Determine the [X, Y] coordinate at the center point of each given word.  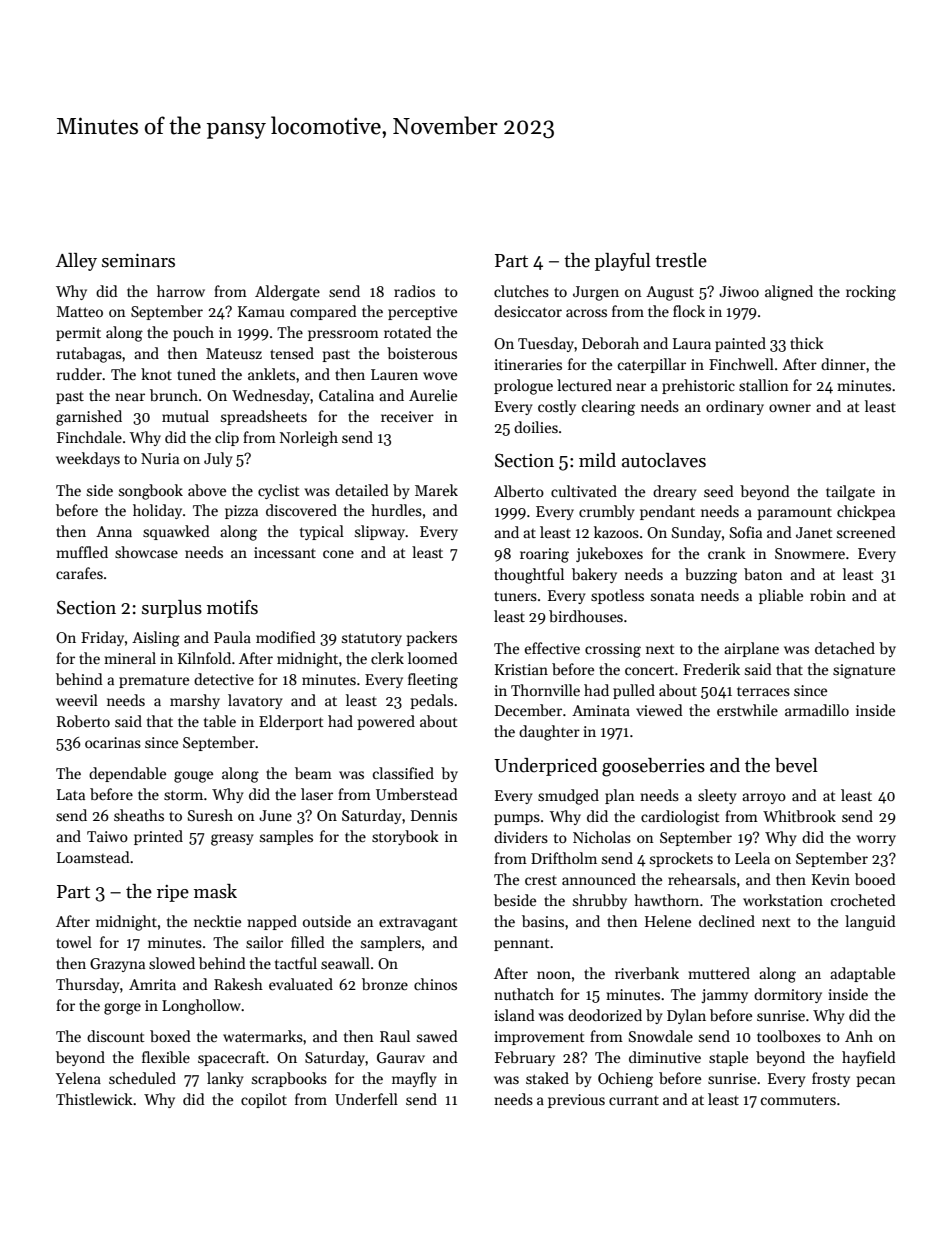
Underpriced [545, 767]
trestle [681, 260]
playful [623, 262]
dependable [127, 774]
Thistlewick [94, 1099]
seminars [138, 261]
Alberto [519, 491]
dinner [843, 364]
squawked [176, 532]
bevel [796, 765]
